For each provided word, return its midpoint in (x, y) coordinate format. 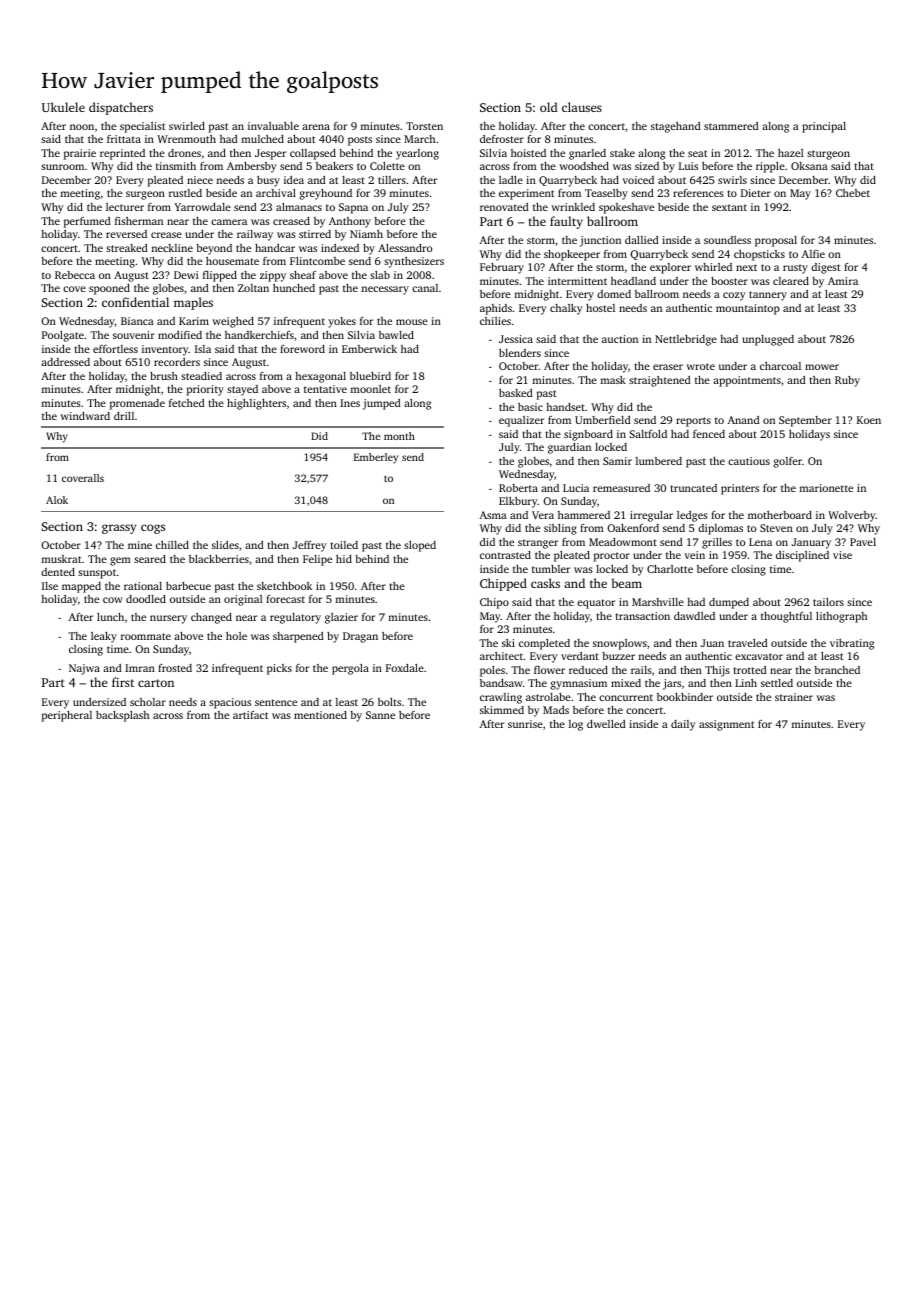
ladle (511, 180)
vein (694, 555)
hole (236, 636)
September (805, 421)
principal (824, 127)
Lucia (576, 488)
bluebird (370, 376)
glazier (341, 618)
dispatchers (121, 108)
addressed (65, 362)
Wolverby (852, 516)
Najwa (84, 669)
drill (124, 416)
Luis (688, 166)
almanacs (299, 207)
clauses (582, 107)
